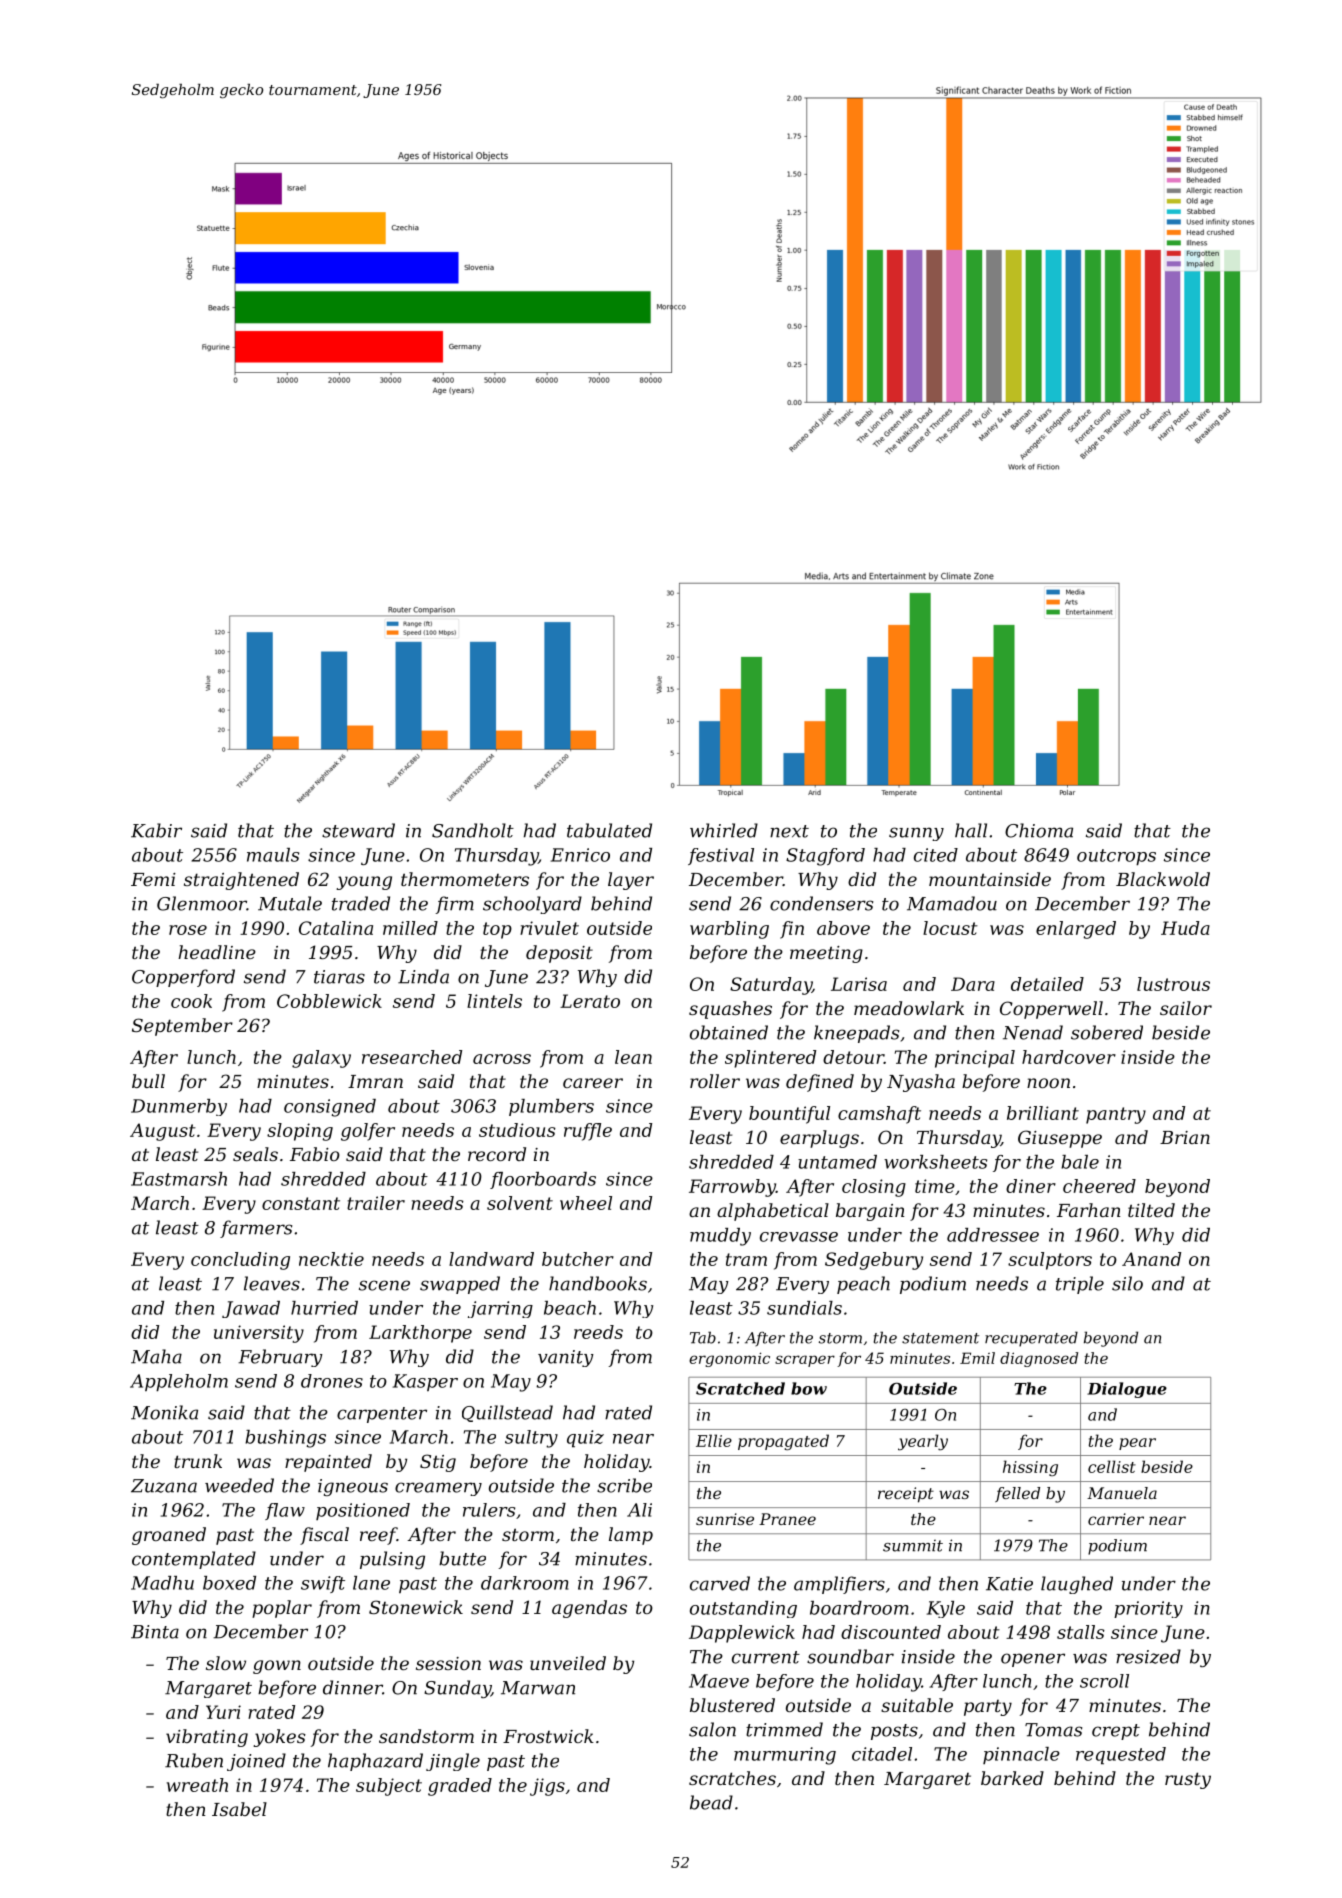  I want to click on igneous, so click(353, 1487).
